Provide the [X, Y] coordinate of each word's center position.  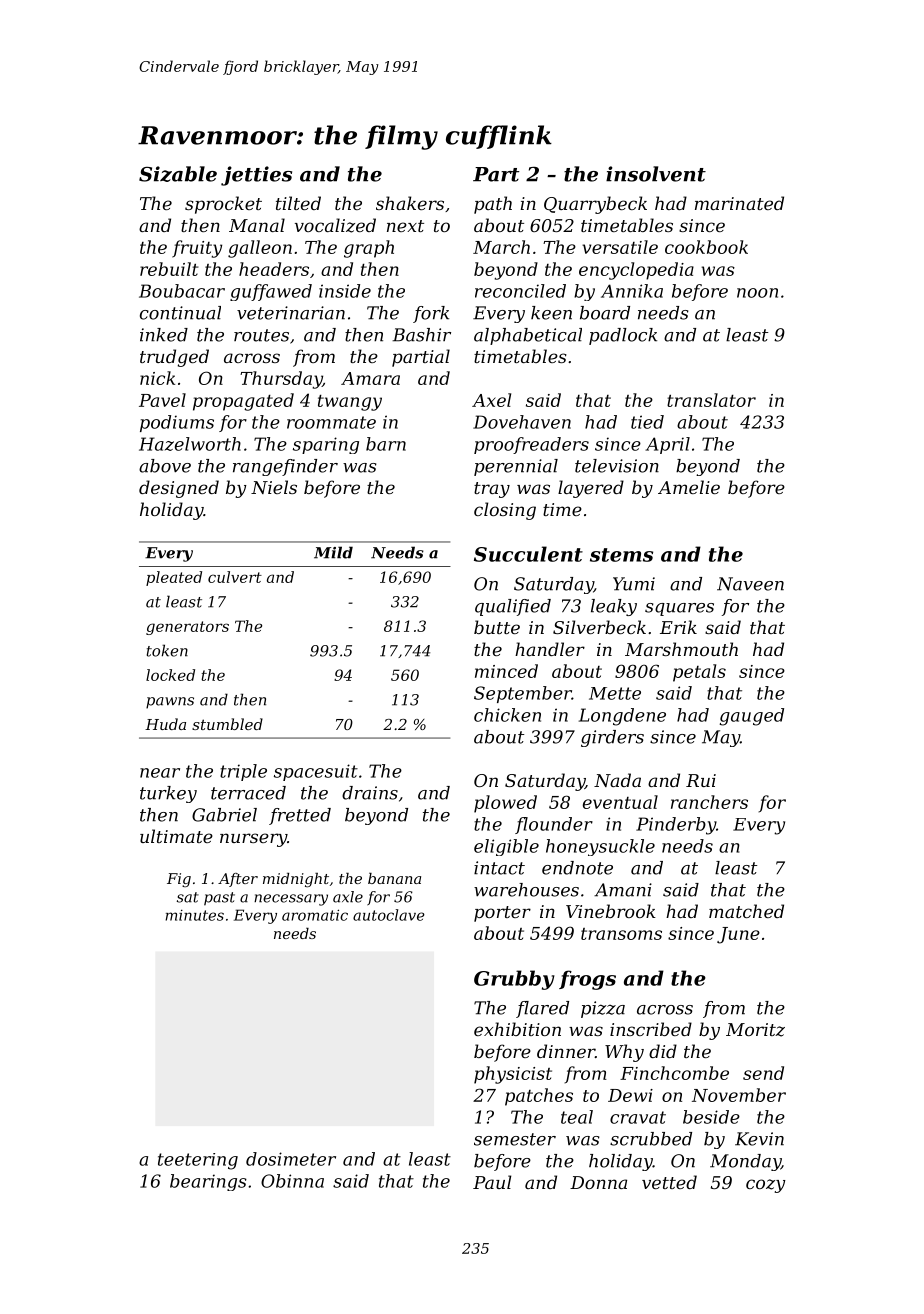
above [165, 466]
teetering [198, 1161]
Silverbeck [599, 627]
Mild [333, 552]
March [501, 247]
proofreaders [531, 445]
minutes [194, 915]
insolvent [656, 174]
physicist [513, 1075]
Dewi [630, 1095]
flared [542, 1009]
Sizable [178, 174]
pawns [170, 703]
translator [711, 400]
